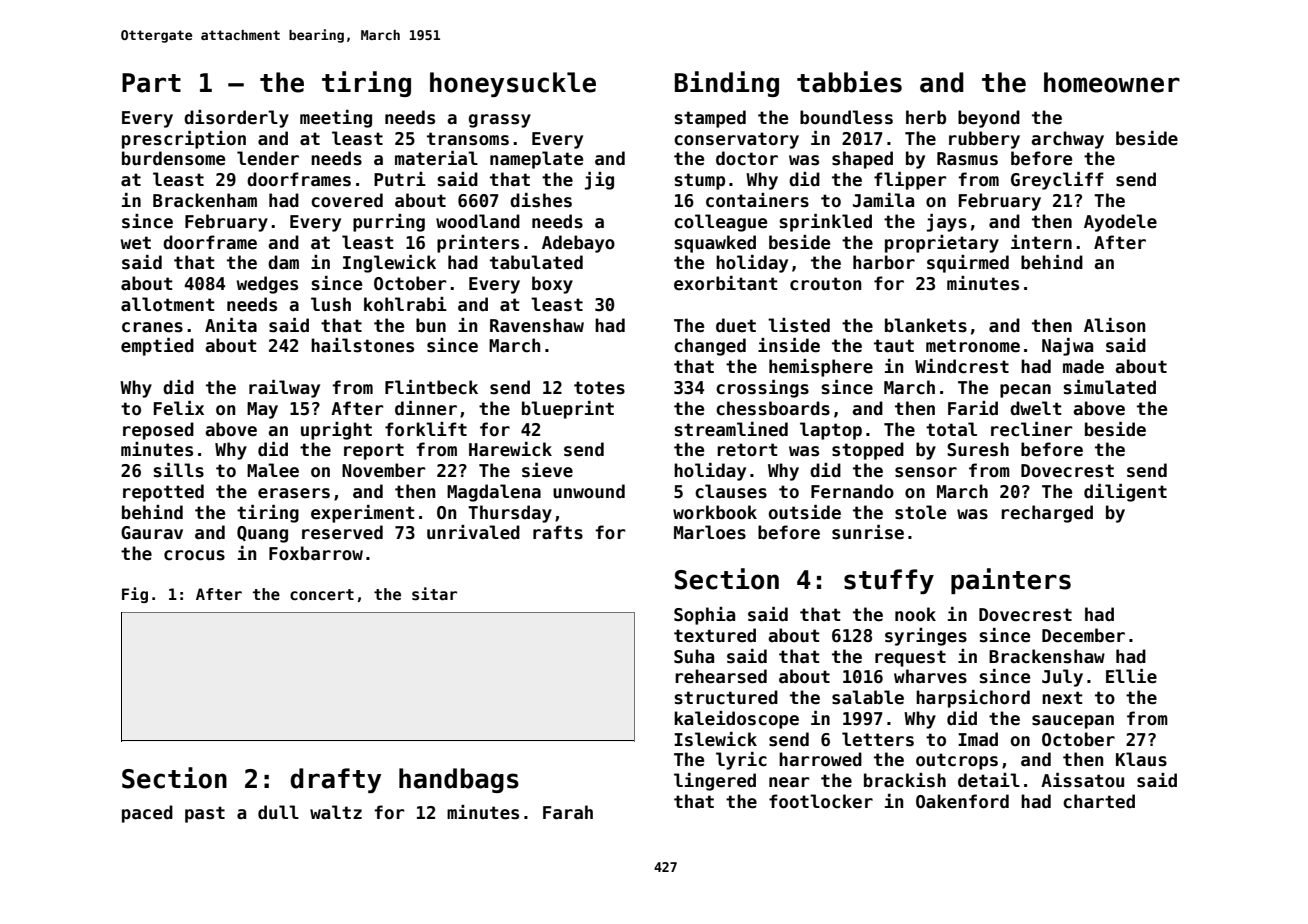 This page has width=1308, height=924. What do you see at coordinates (1120, 223) in the page?
I see `Ayodele` at bounding box center [1120, 223].
